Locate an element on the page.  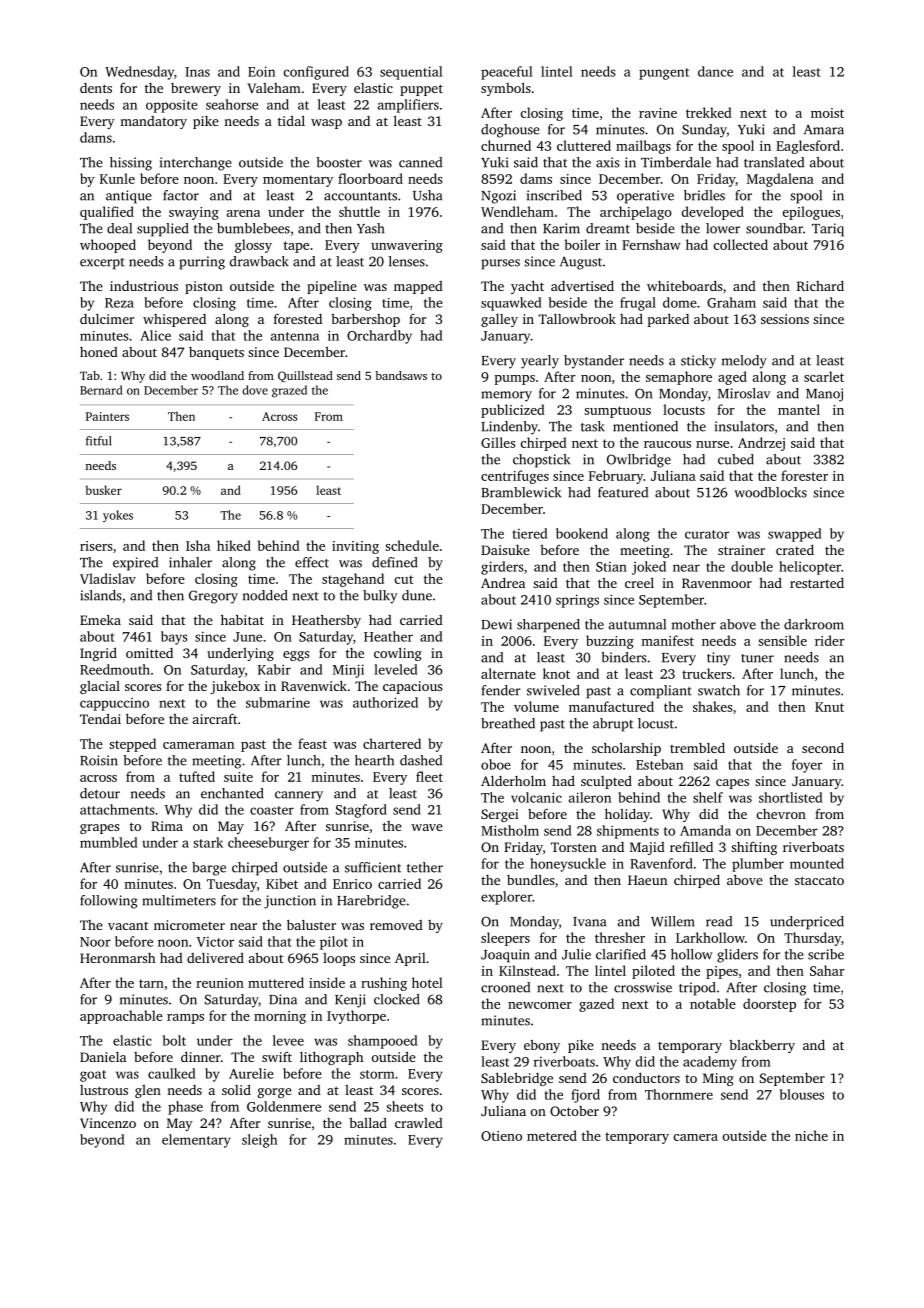
crooned is located at coordinates (505, 987).
